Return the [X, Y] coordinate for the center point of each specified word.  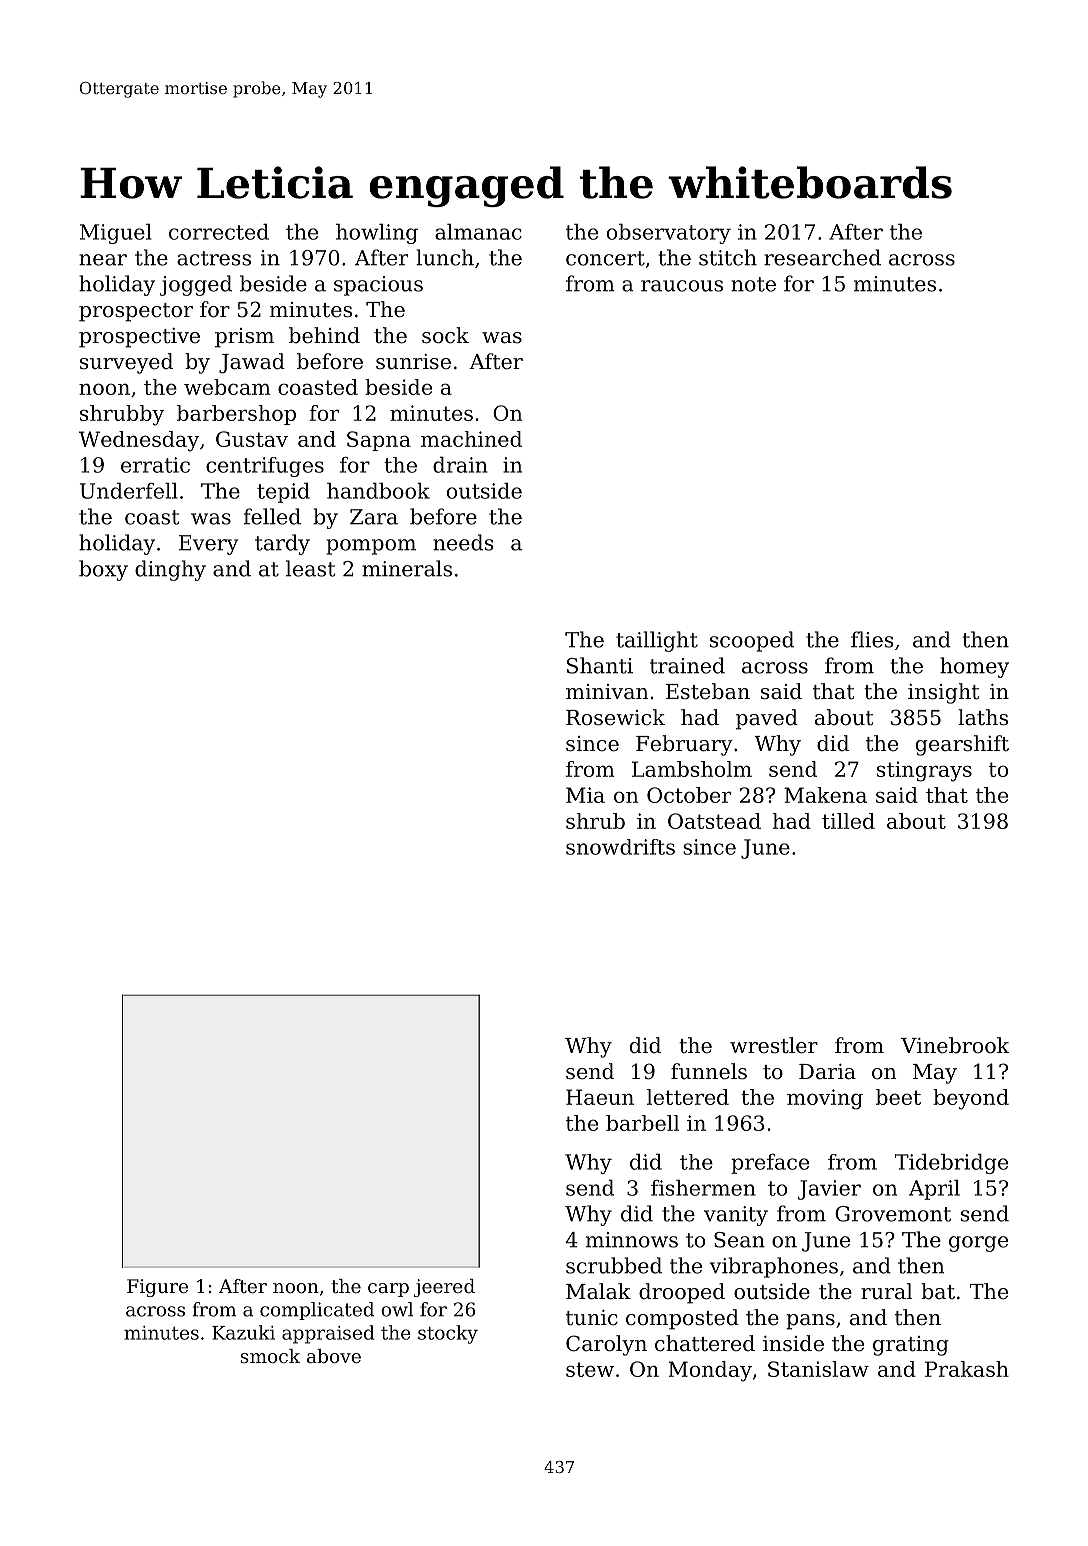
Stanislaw [818, 1369]
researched [822, 257]
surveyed [126, 363]
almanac [478, 232]
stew [590, 1369]
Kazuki [243, 1332]
